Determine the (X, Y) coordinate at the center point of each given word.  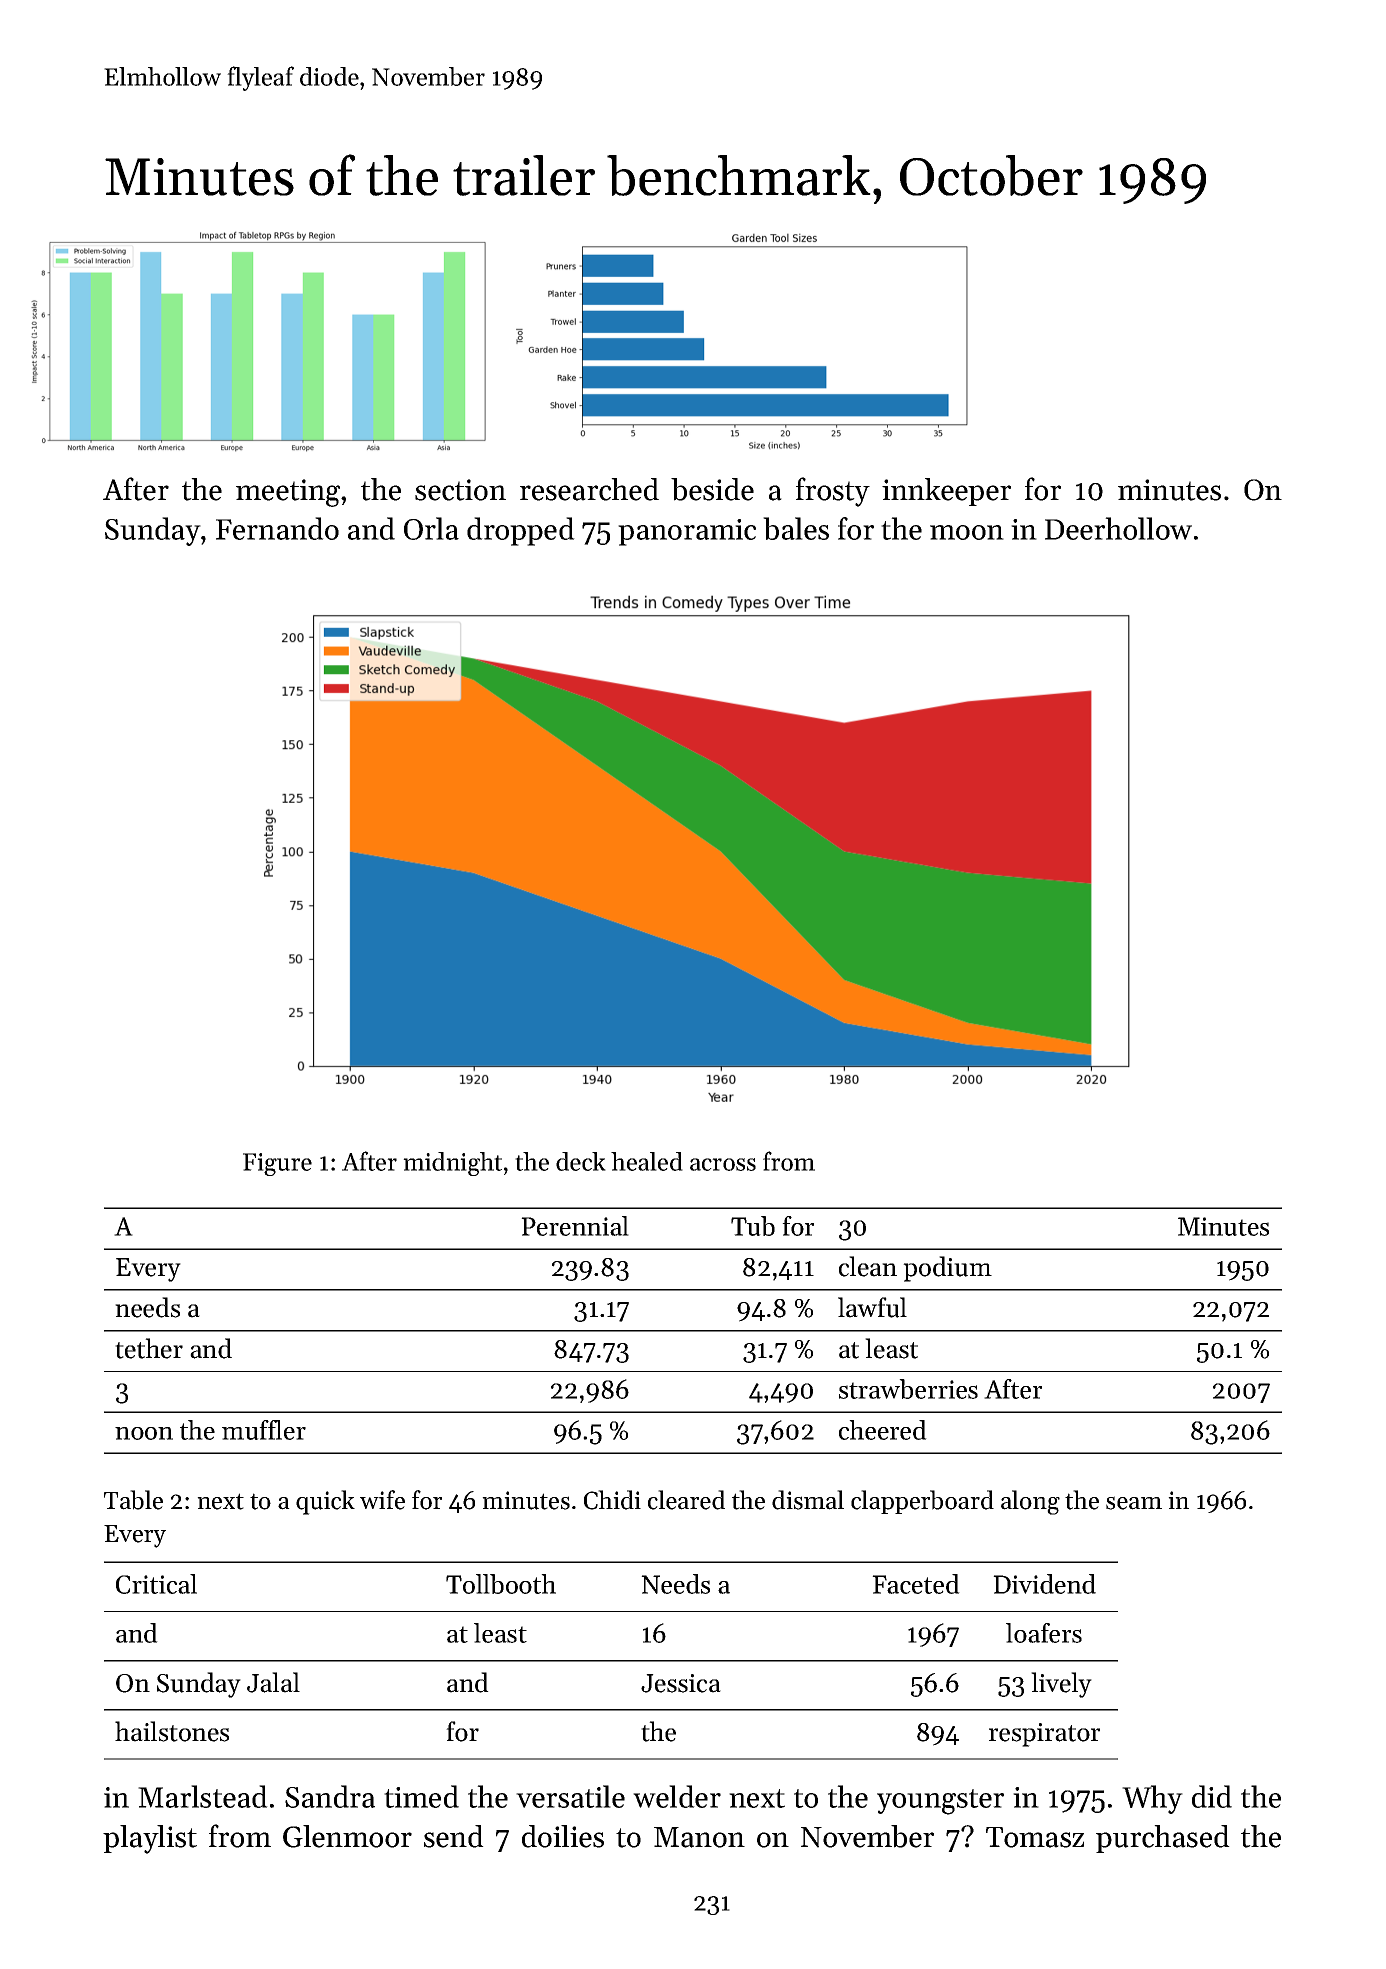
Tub (753, 1226)
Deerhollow (1118, 528)
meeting (288, 493)
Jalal (273, 1682)
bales (796, 528)
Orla (431, 528)
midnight (452, 1164)
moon (967, 532)
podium (947, 1269)
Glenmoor (347, 1836)
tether (149, 1348)
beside (712, 489)
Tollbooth (501, 1584)
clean (868, 1266)
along (1030, 1502)
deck (581, 1161)
